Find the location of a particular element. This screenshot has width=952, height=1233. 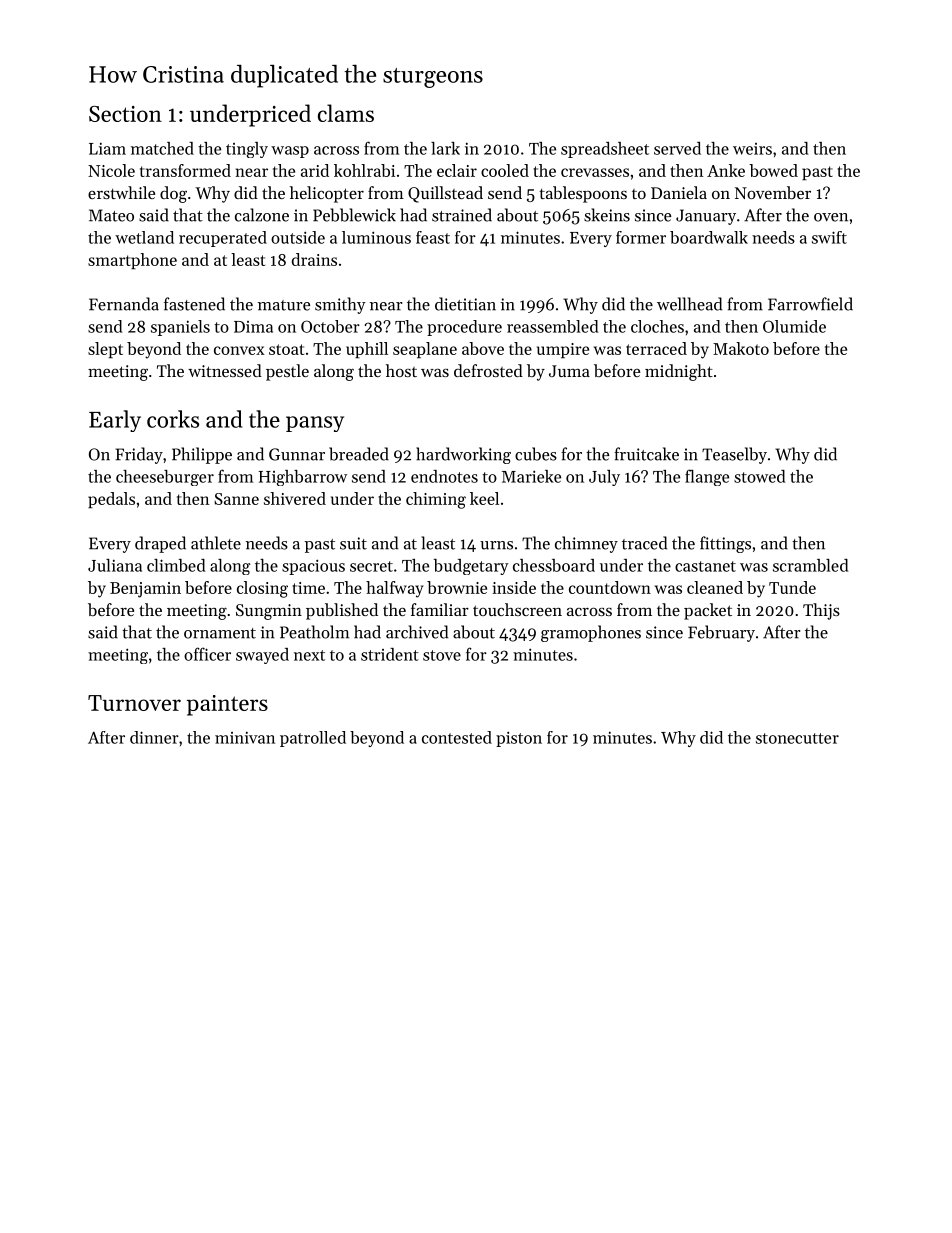

weirs is located at coordinates (752, 149).
